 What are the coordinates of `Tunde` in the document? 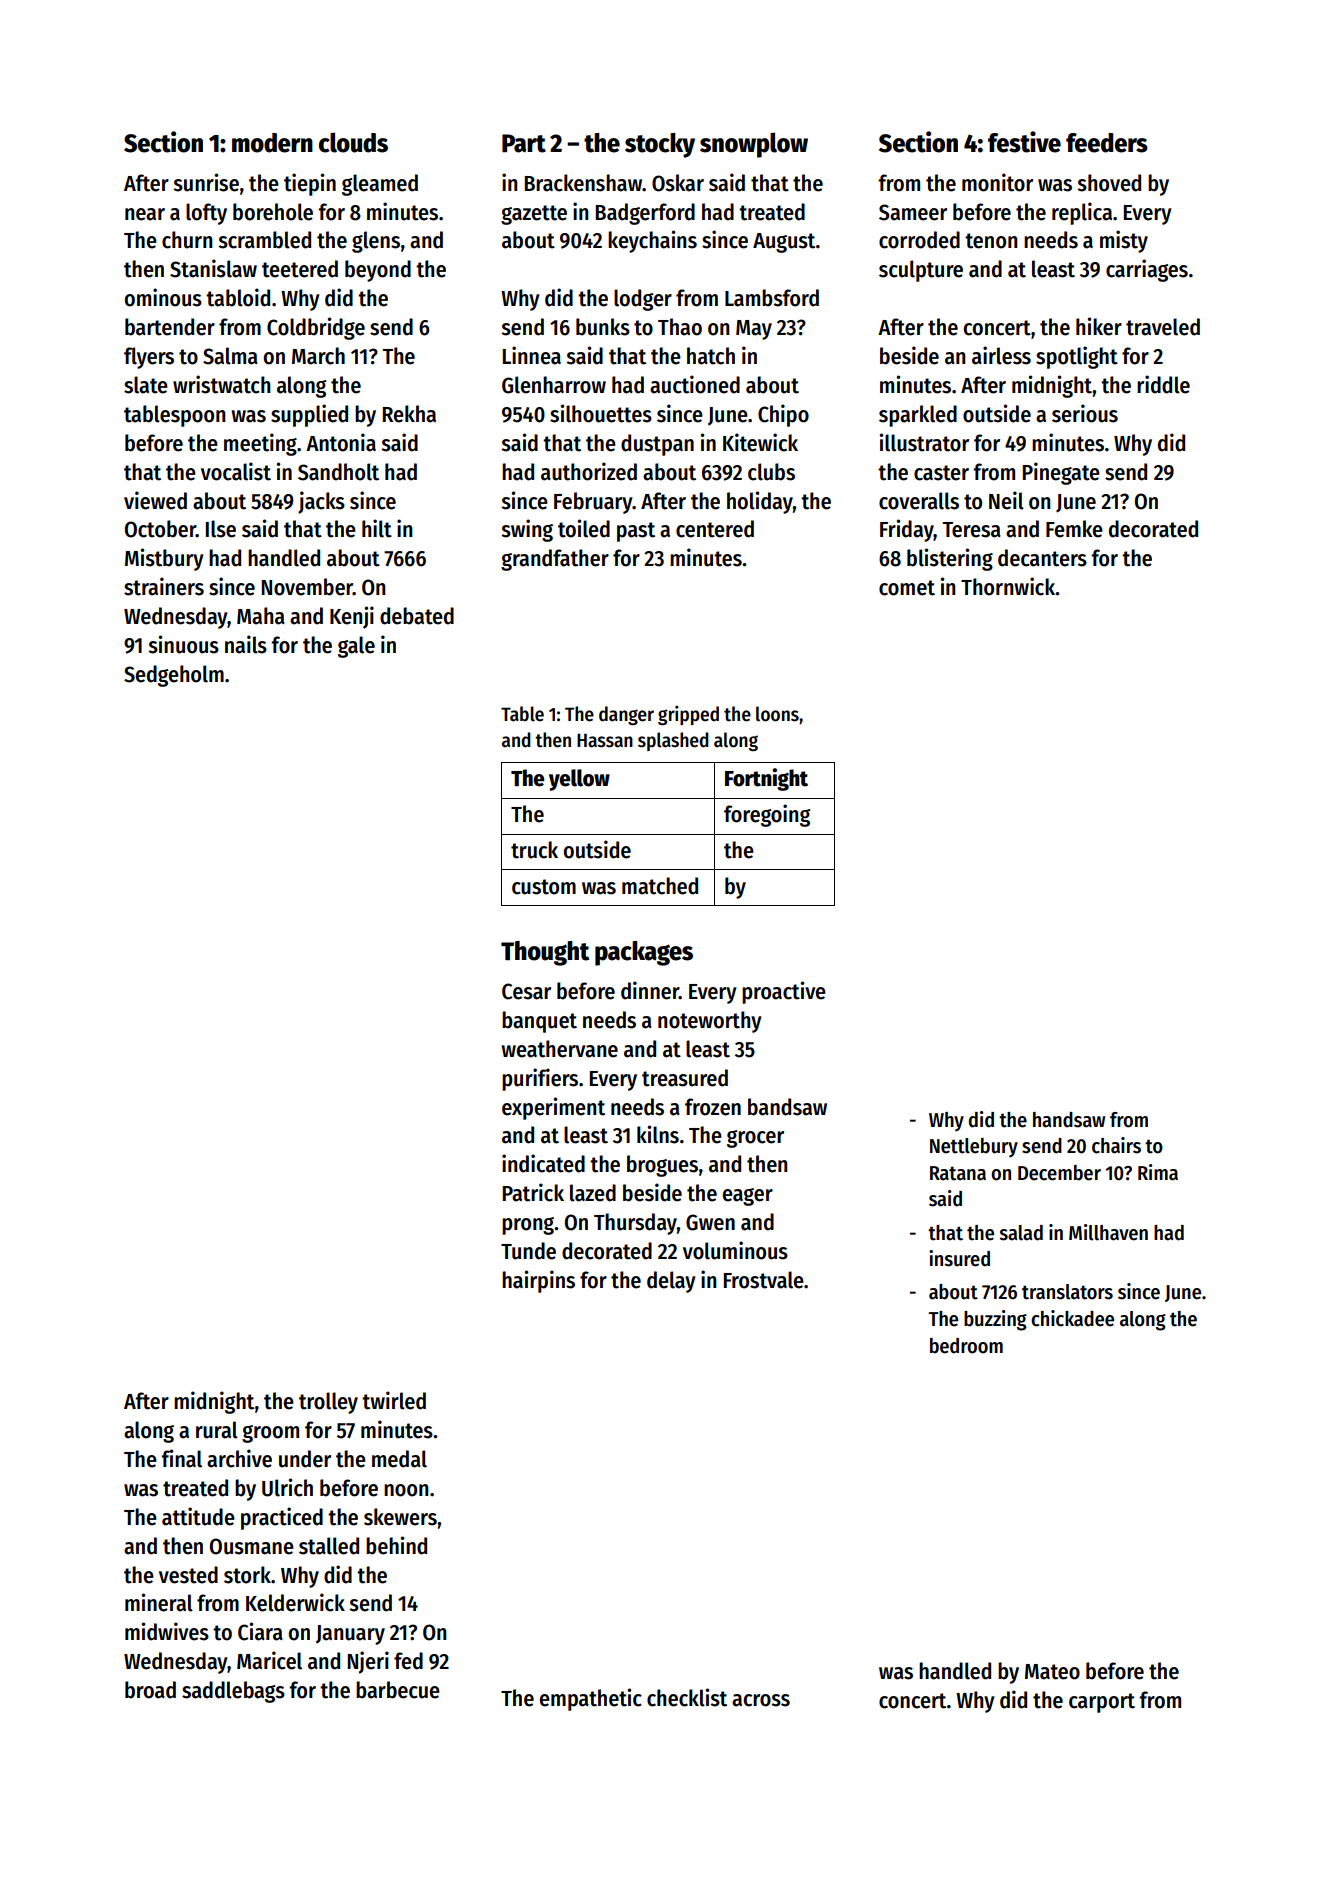 It's located at (528, 1251).
